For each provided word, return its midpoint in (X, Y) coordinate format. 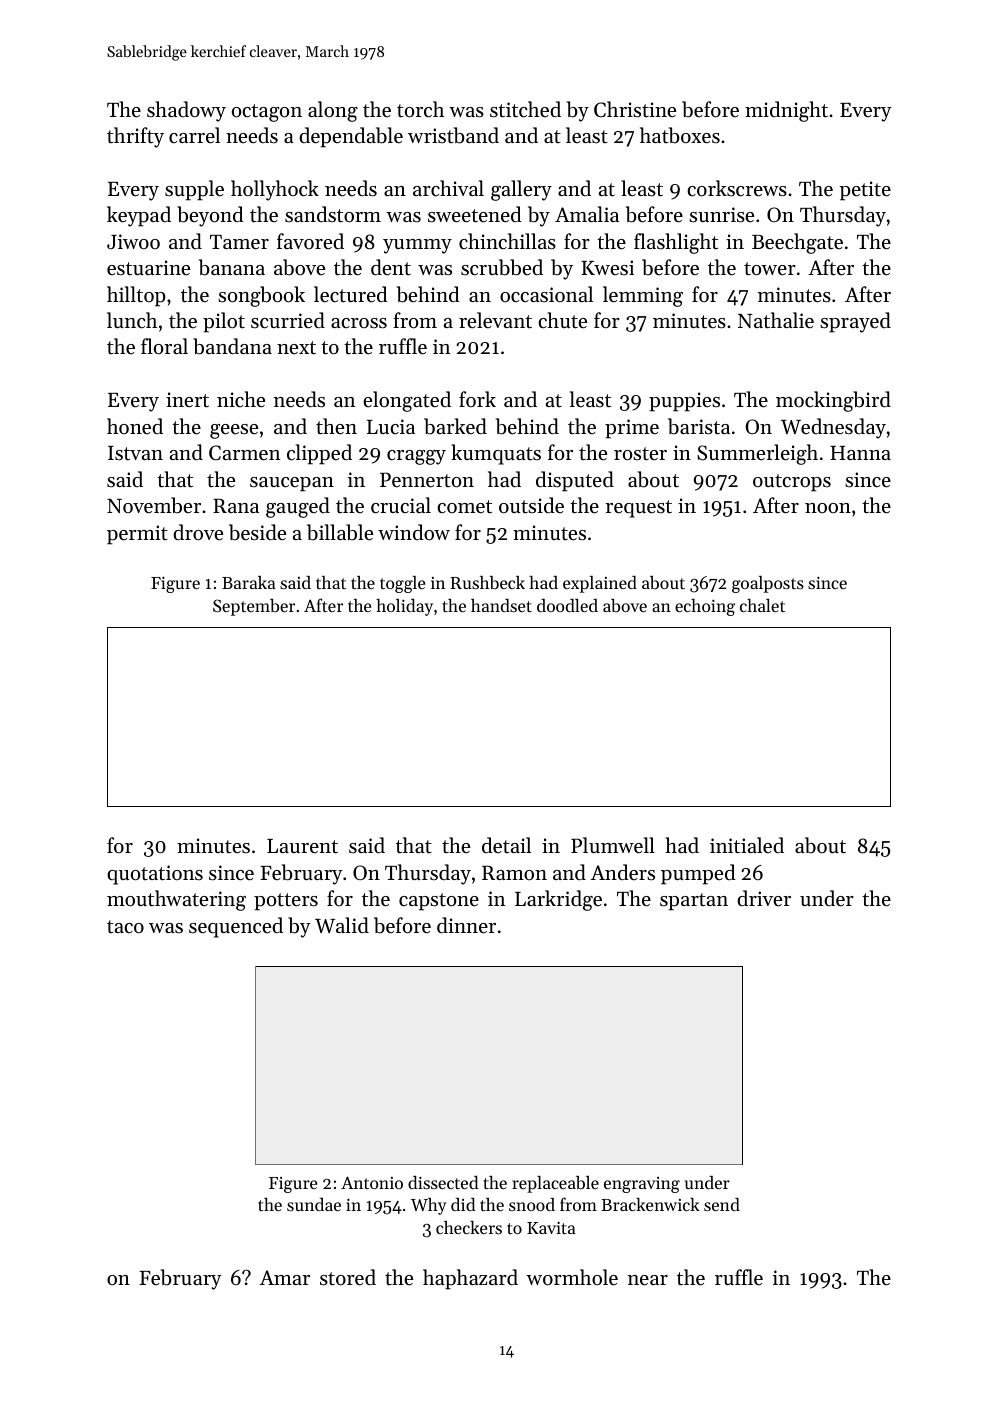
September (254, 607)
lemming (643, 296)
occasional (546, 294)
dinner (466, 925)
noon (828, 508)
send (722, 1204)
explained (600, 584)
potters (286, 902)
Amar (285, 1277)
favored (310, 241)
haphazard (470, 1279)
